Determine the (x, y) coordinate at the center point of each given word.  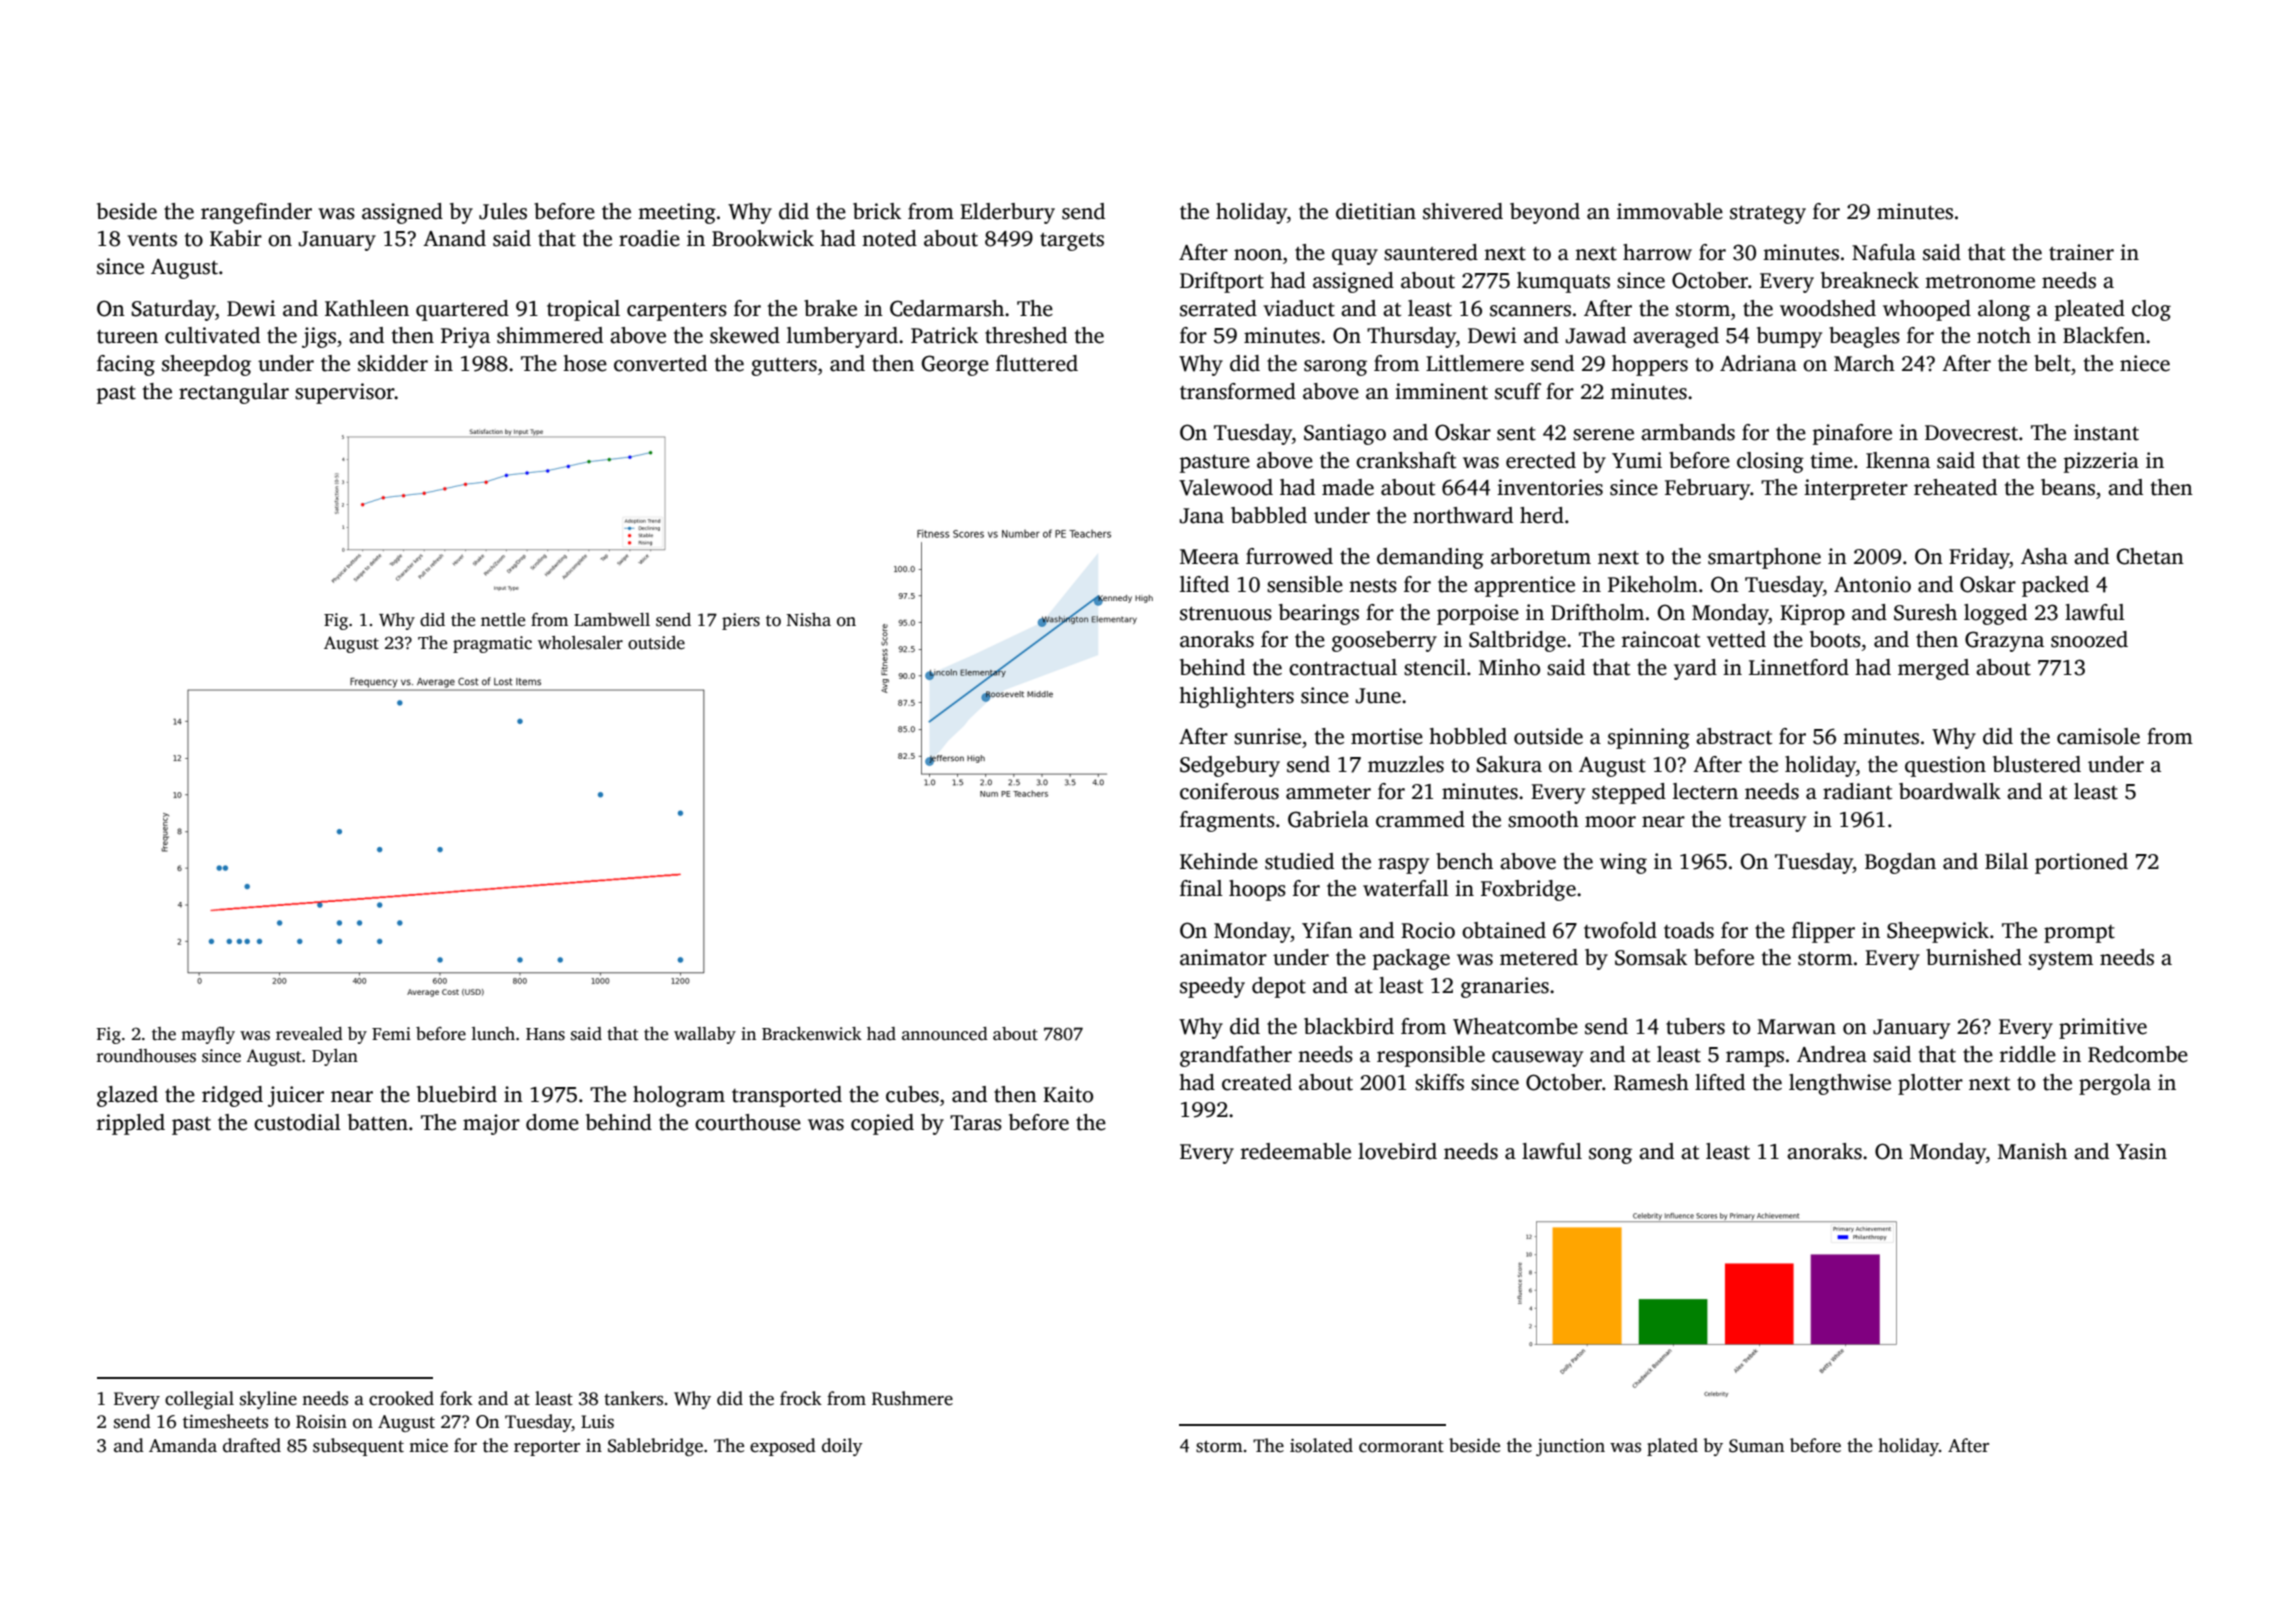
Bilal (2006, 861)
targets (1072, 242)
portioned (2081, 863)
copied (882, 1124)
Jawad (1596, 335)
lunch (493, 1034)
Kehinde (1219, 861)
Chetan (2150, 556)
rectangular (234, 393)
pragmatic (492, 644)
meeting (677, 213)
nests (1373, 586)
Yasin (2141, 1151)
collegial (199, 1400)
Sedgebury (1230, 766)
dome (552, 1122)
